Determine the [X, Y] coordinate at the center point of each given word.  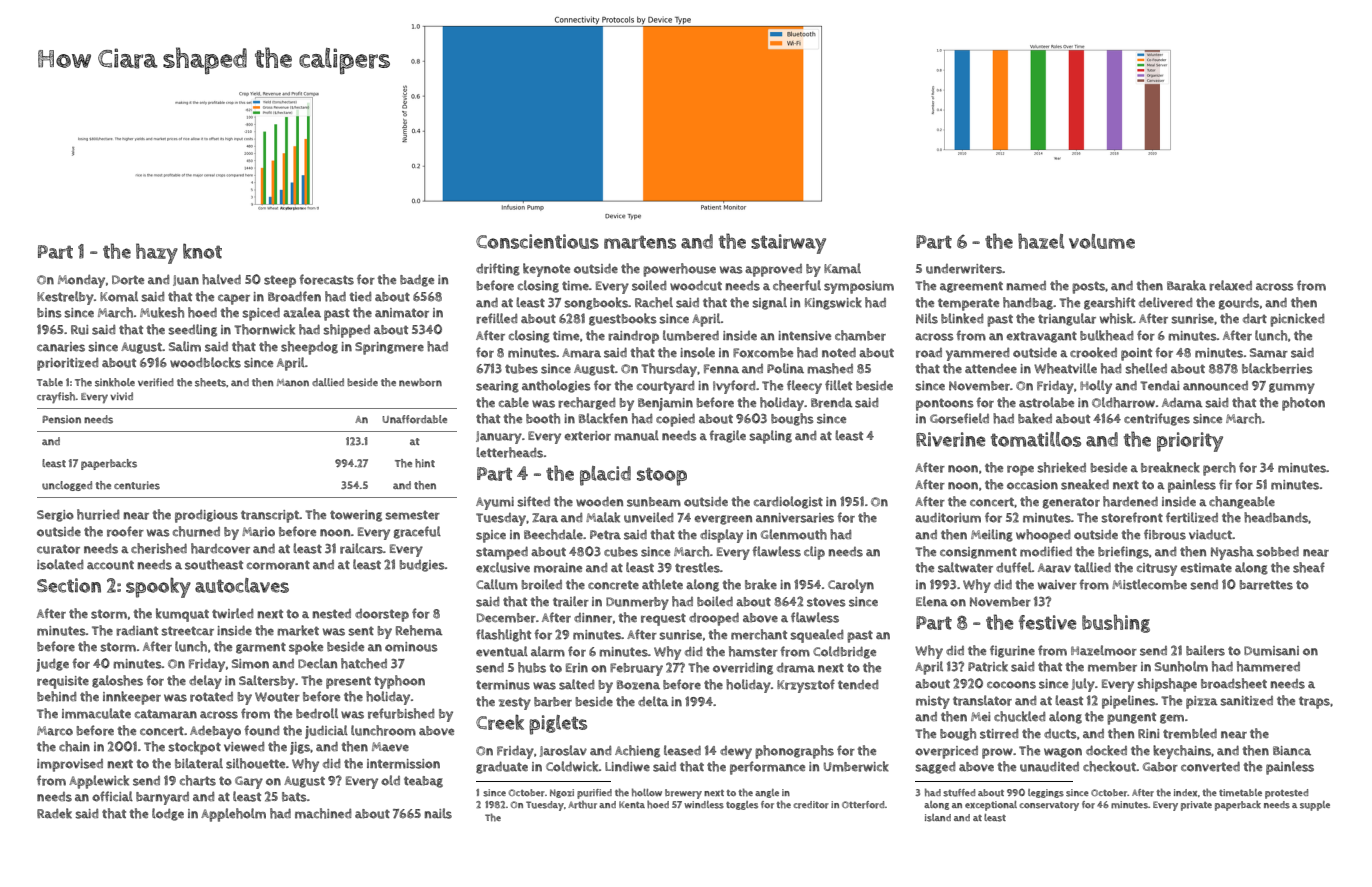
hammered [1268, 666]
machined [323, 813]
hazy [157, 253]
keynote [546, 270]
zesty [514, 703]
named [1026, 286]
